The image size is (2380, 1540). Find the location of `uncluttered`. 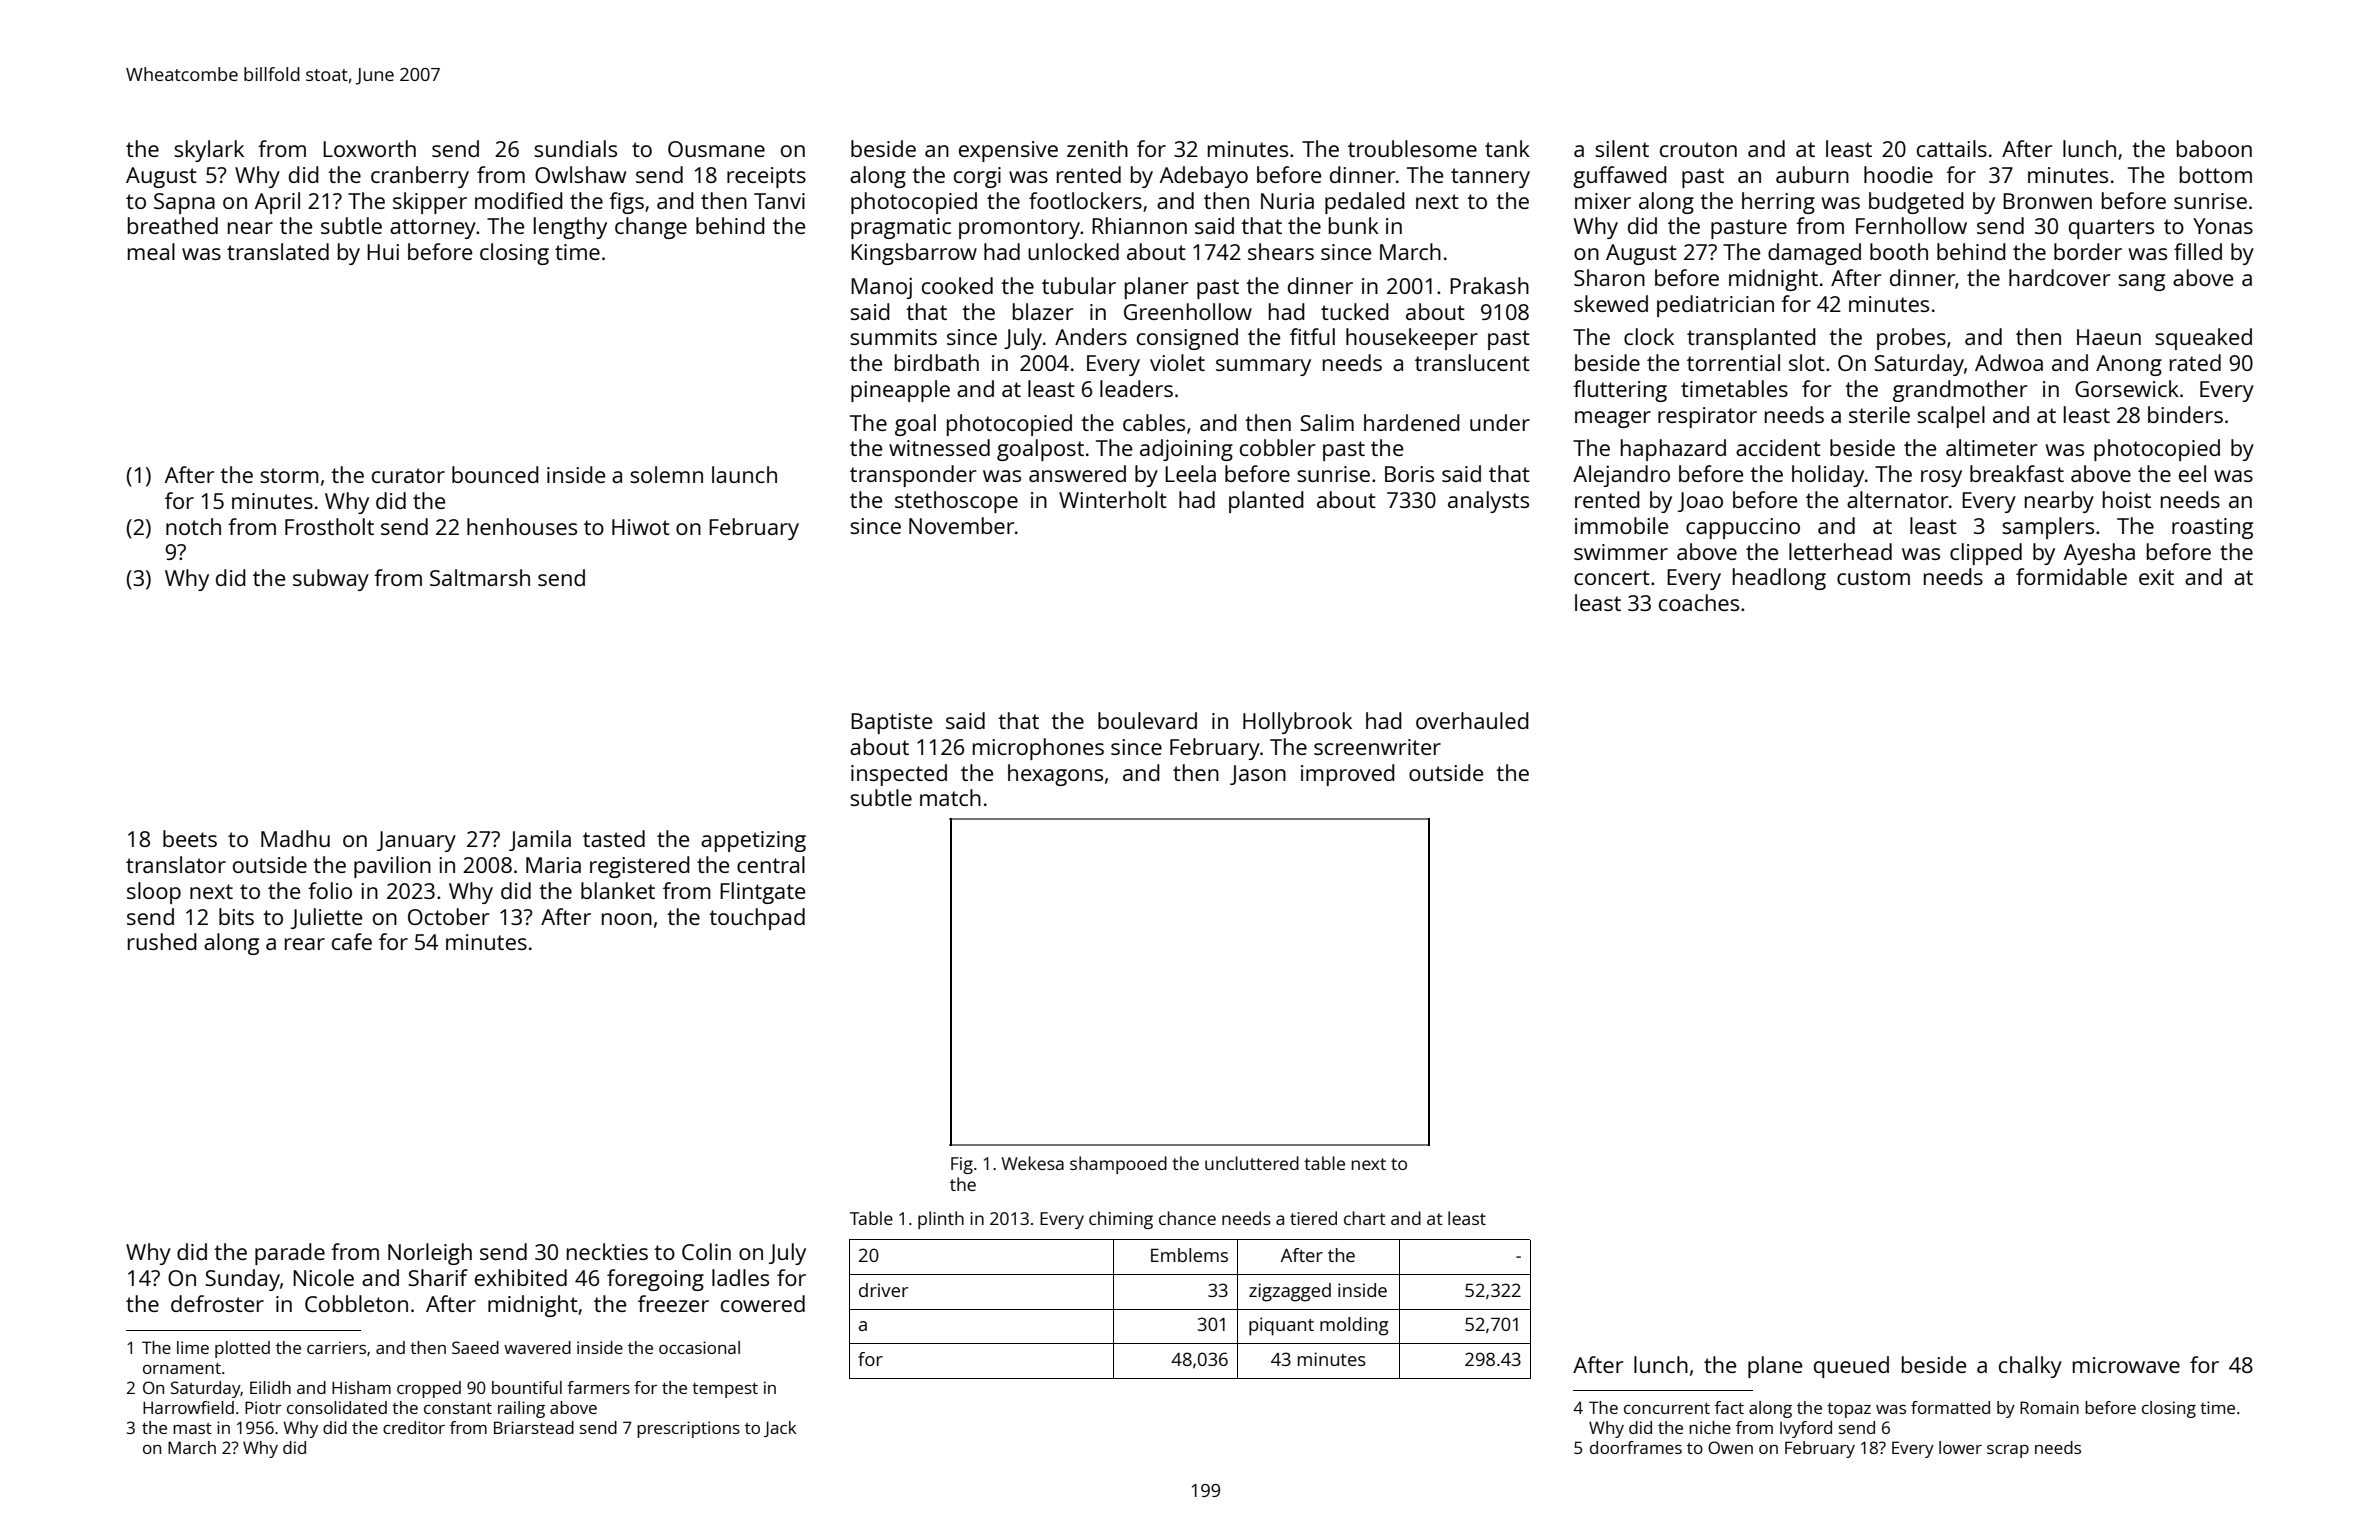

uncluttered is located at coordinates (1252, 1163).
